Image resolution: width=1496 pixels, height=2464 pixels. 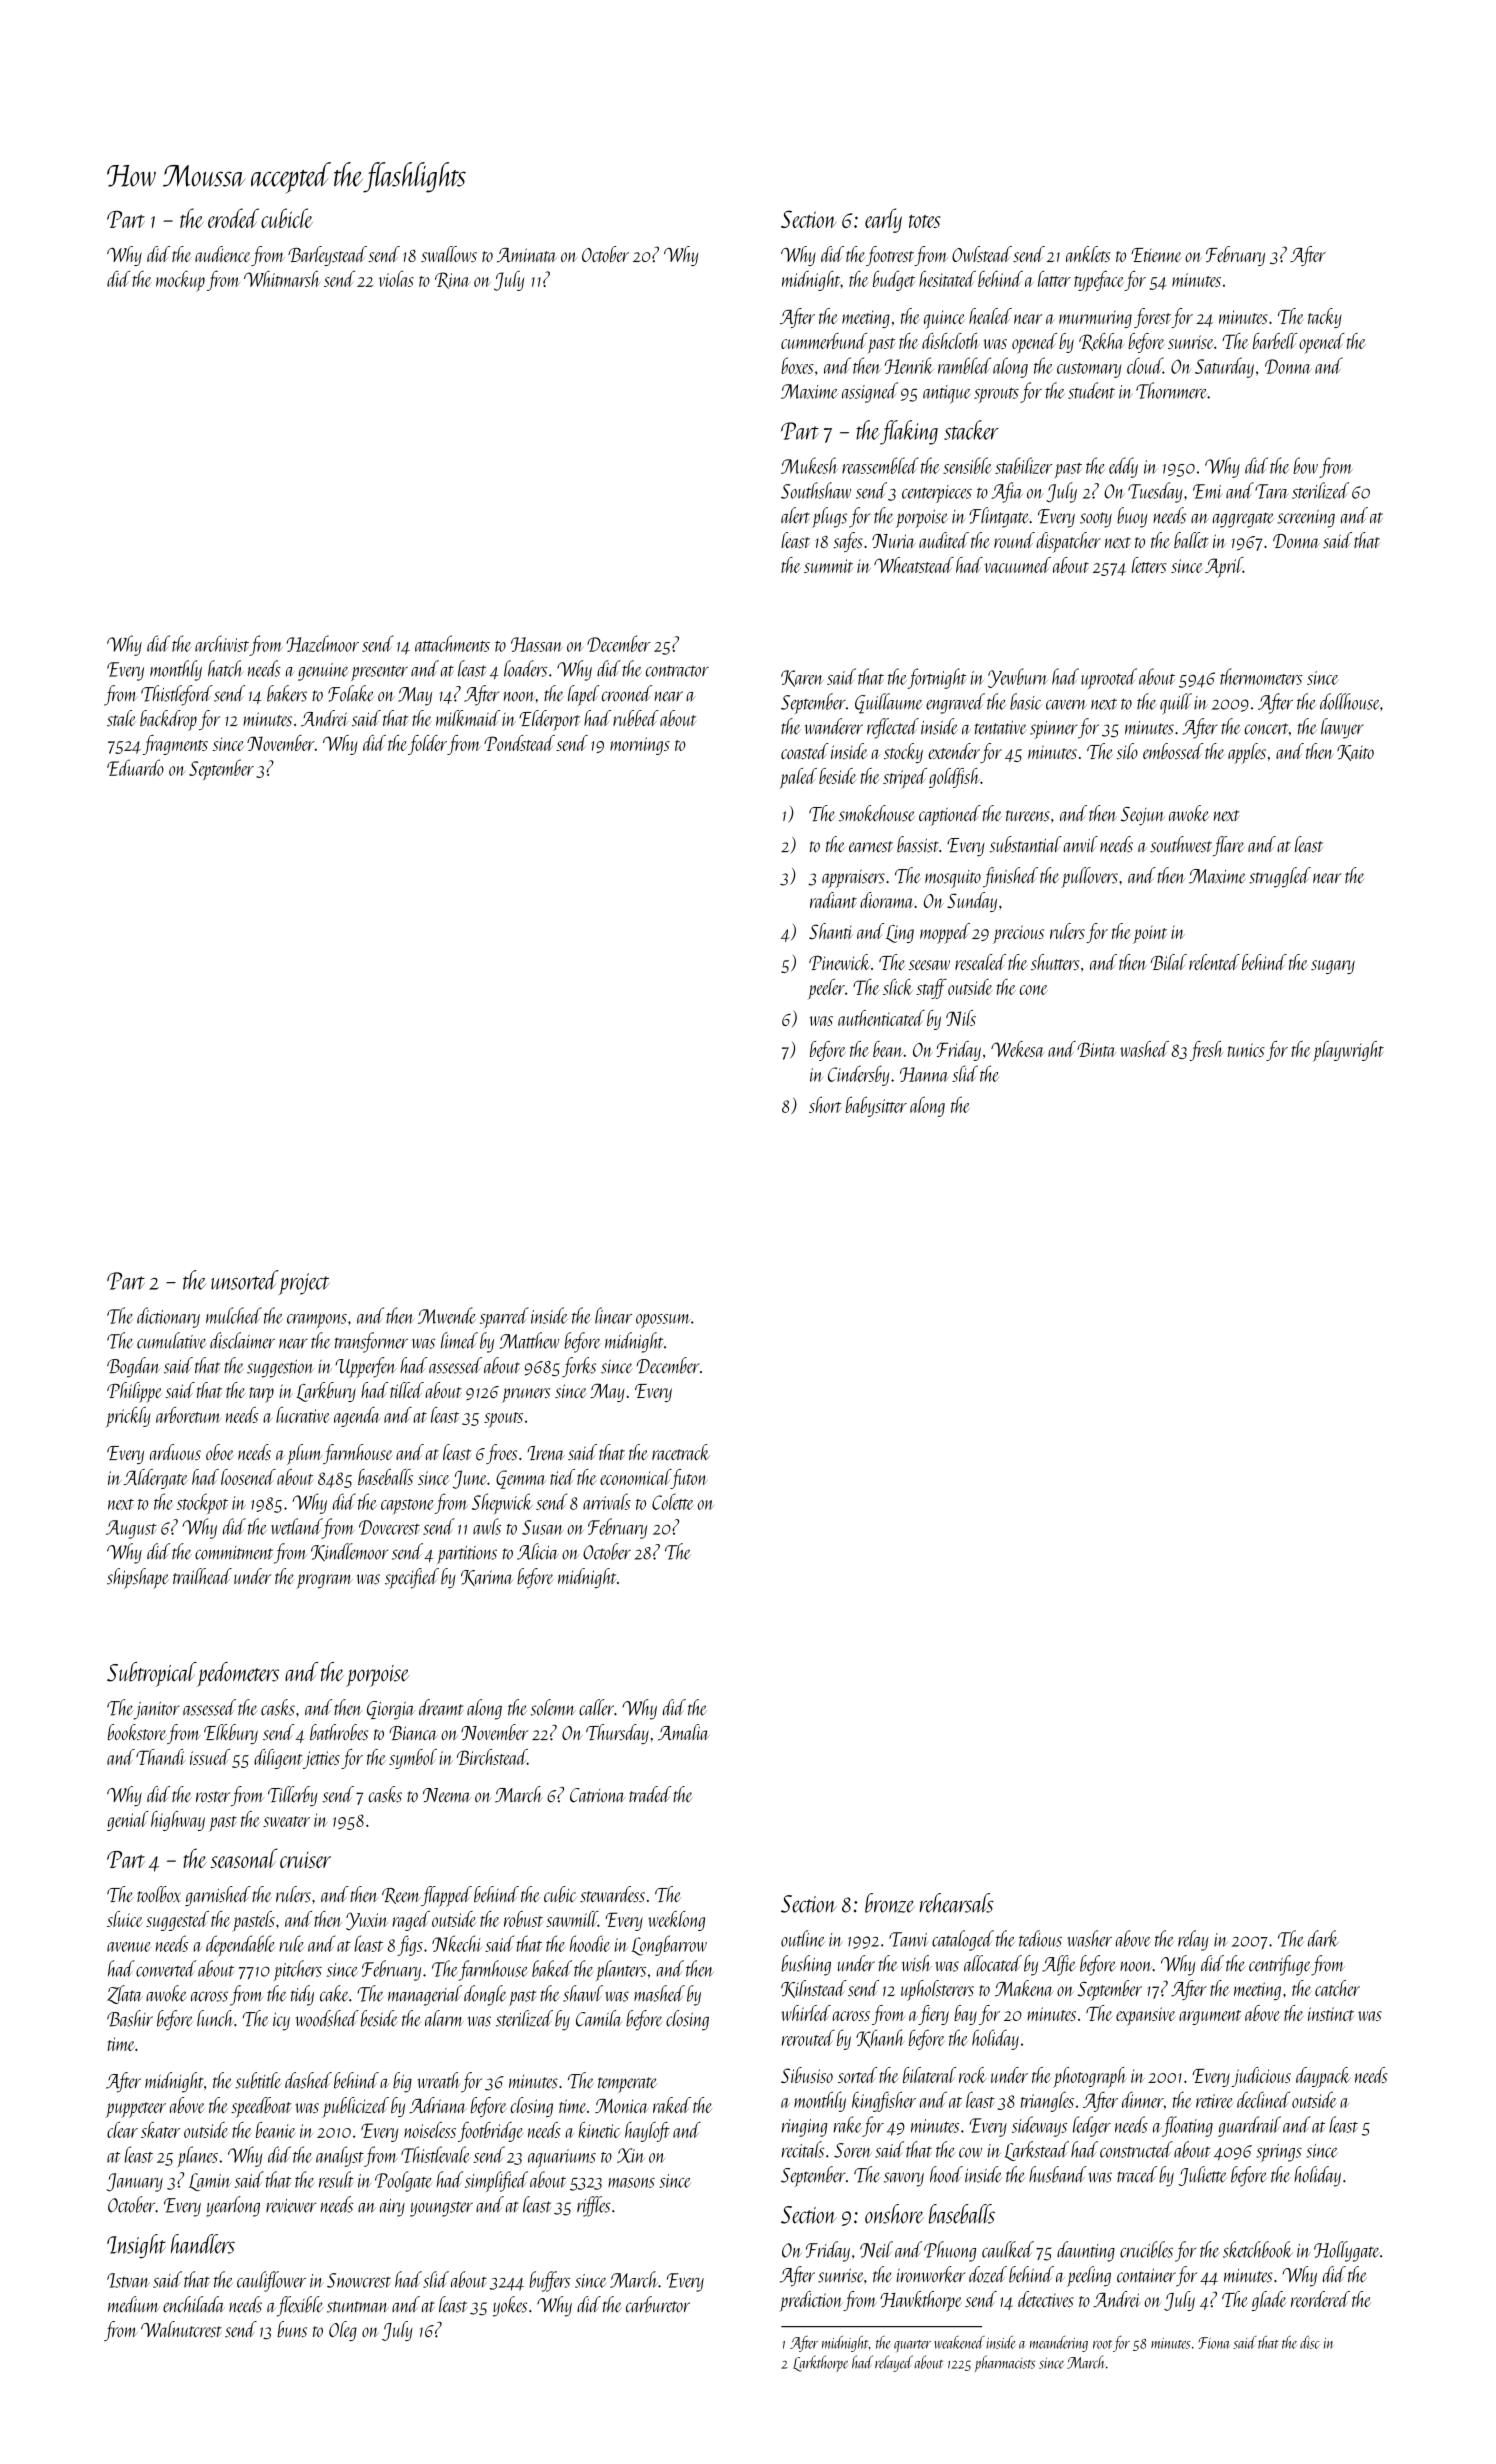 What do you see at coordinates (447, 1795) in the screenshot?
I see `Neema` at bounding box center [447, 1795].
